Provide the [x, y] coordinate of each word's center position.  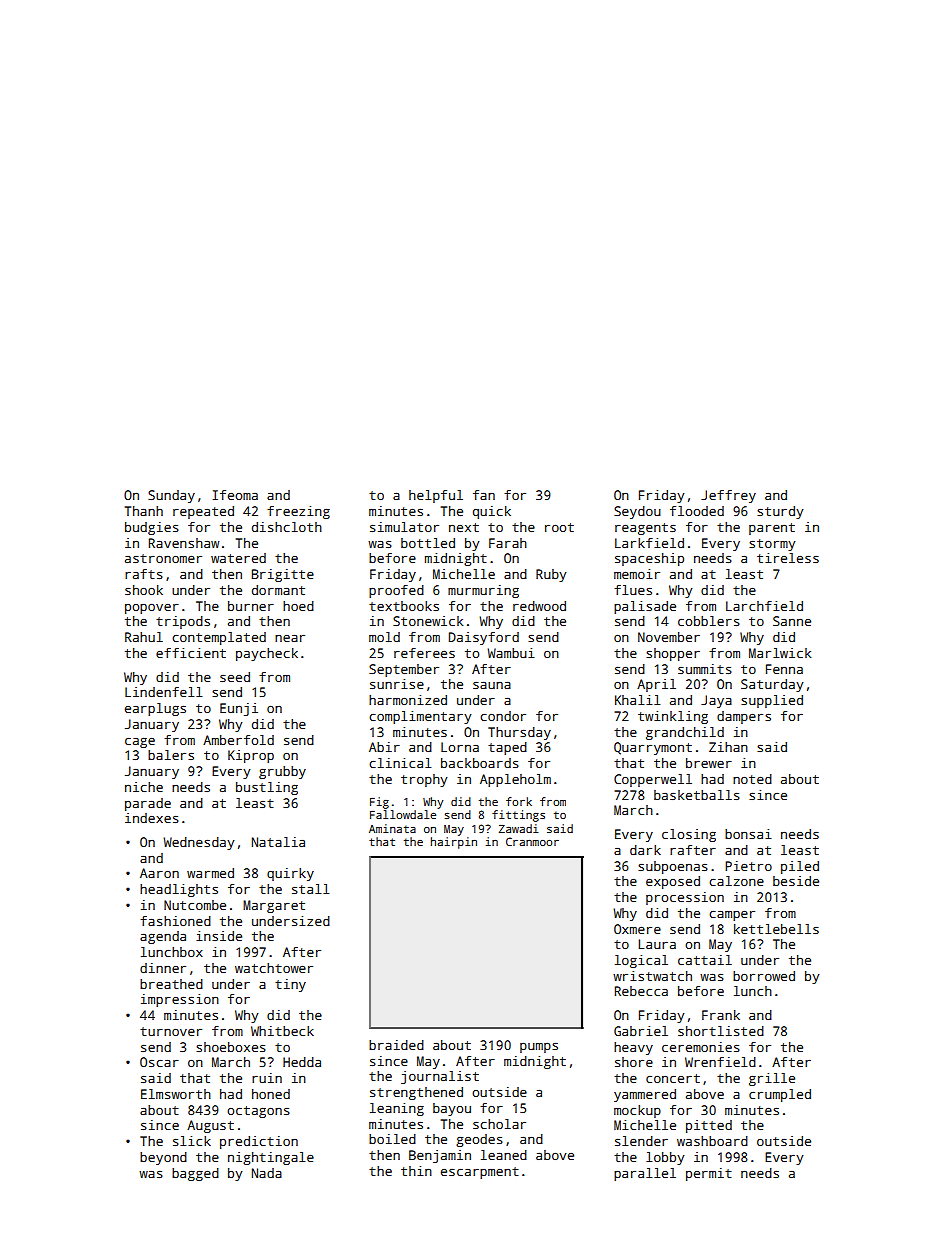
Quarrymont [653, 748]
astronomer [163, 558]
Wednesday [199, 843]
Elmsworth [176, 1094]
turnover [171, 1031]
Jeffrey [728, 496]
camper [732, 916]
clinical [400, 763]
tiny [290, 985]
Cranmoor [532, 841]
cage [140, 743]
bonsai [748, 834]
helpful [436, 496]
